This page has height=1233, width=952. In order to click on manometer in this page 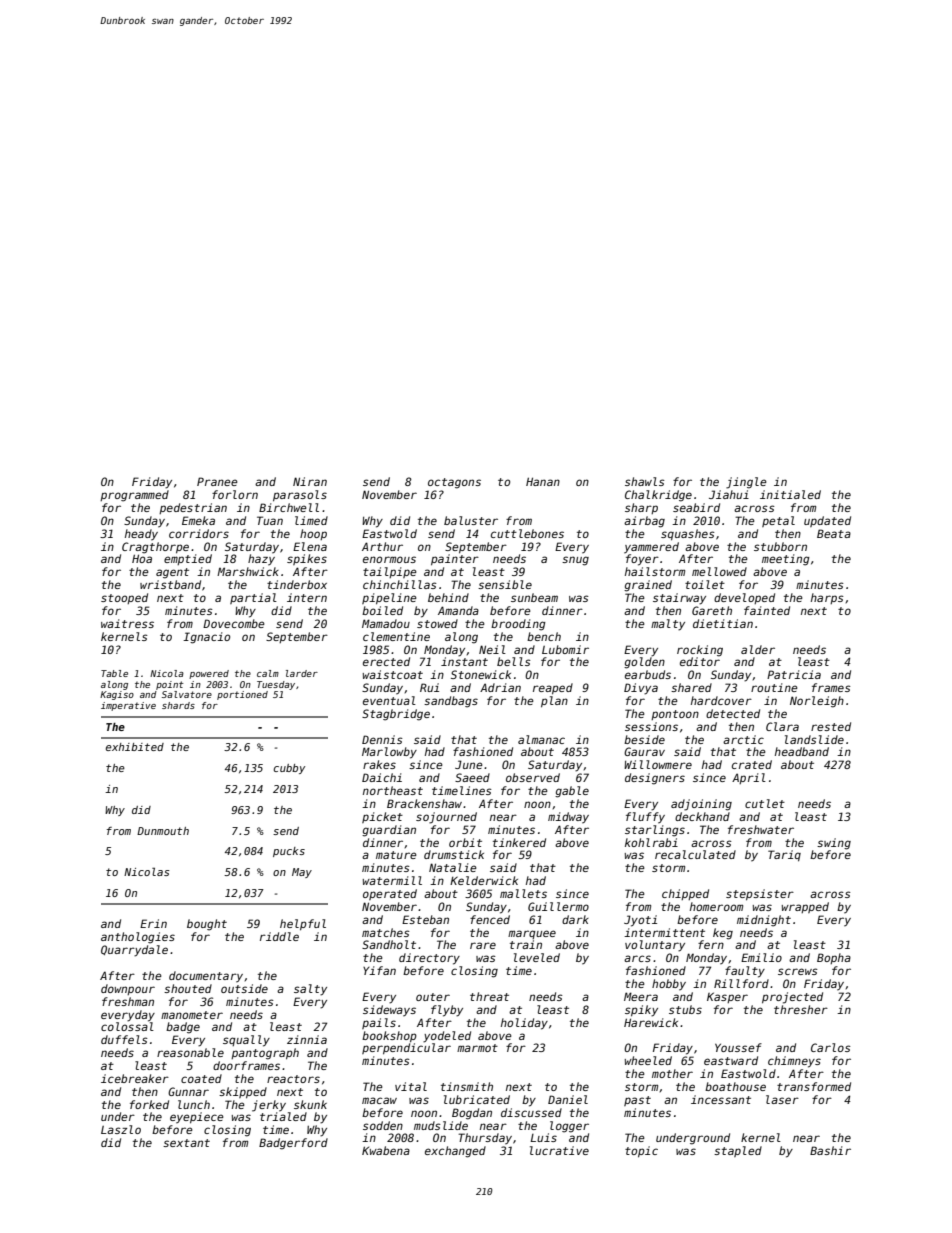, I will do `click(192, 1015)`.
